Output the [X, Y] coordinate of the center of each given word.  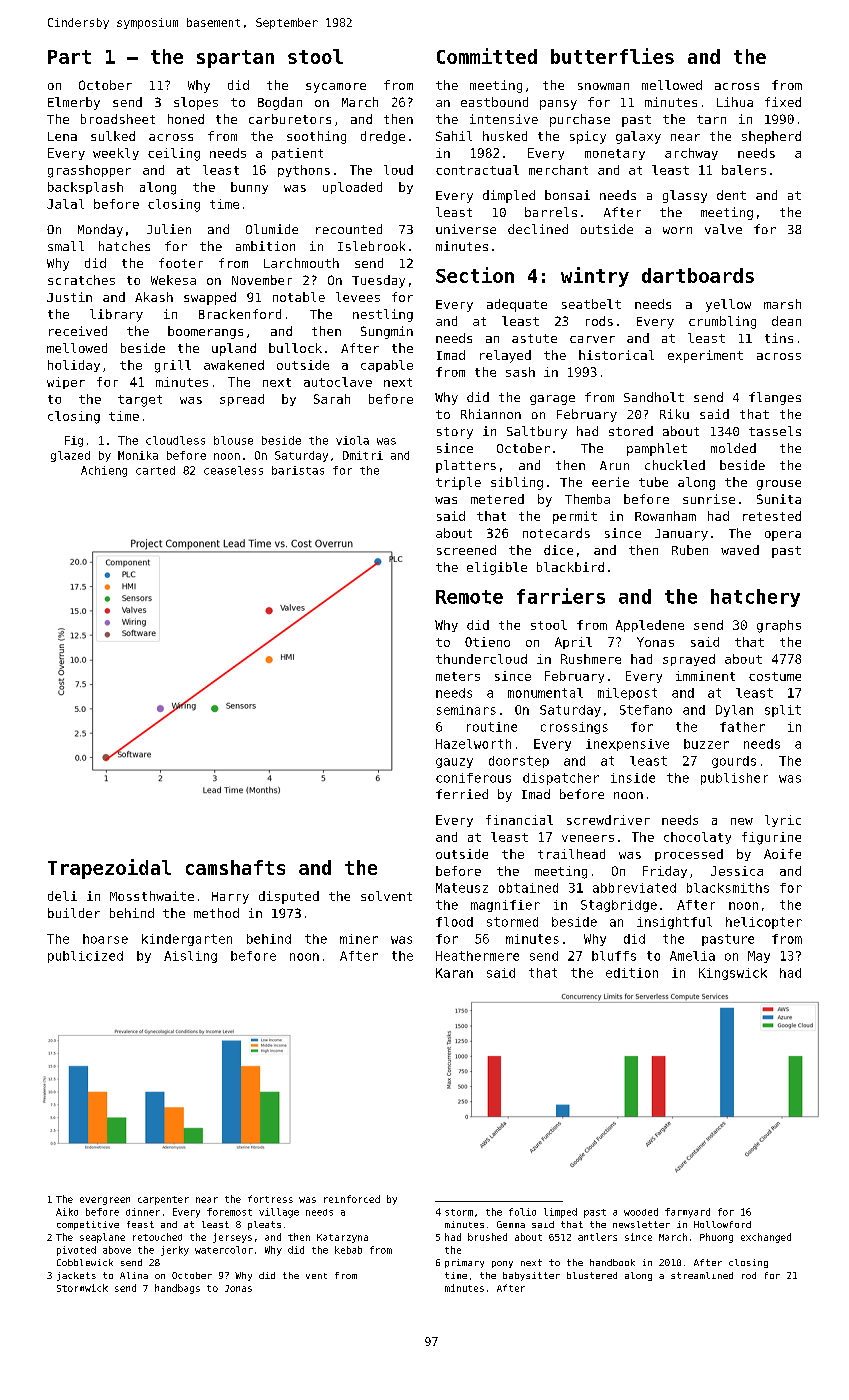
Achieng [104, 471]
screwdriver [608, 820]
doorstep [519, 762]
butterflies [612, 56]
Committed [487, 56]
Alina [134, 1275]
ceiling [174, 154]
